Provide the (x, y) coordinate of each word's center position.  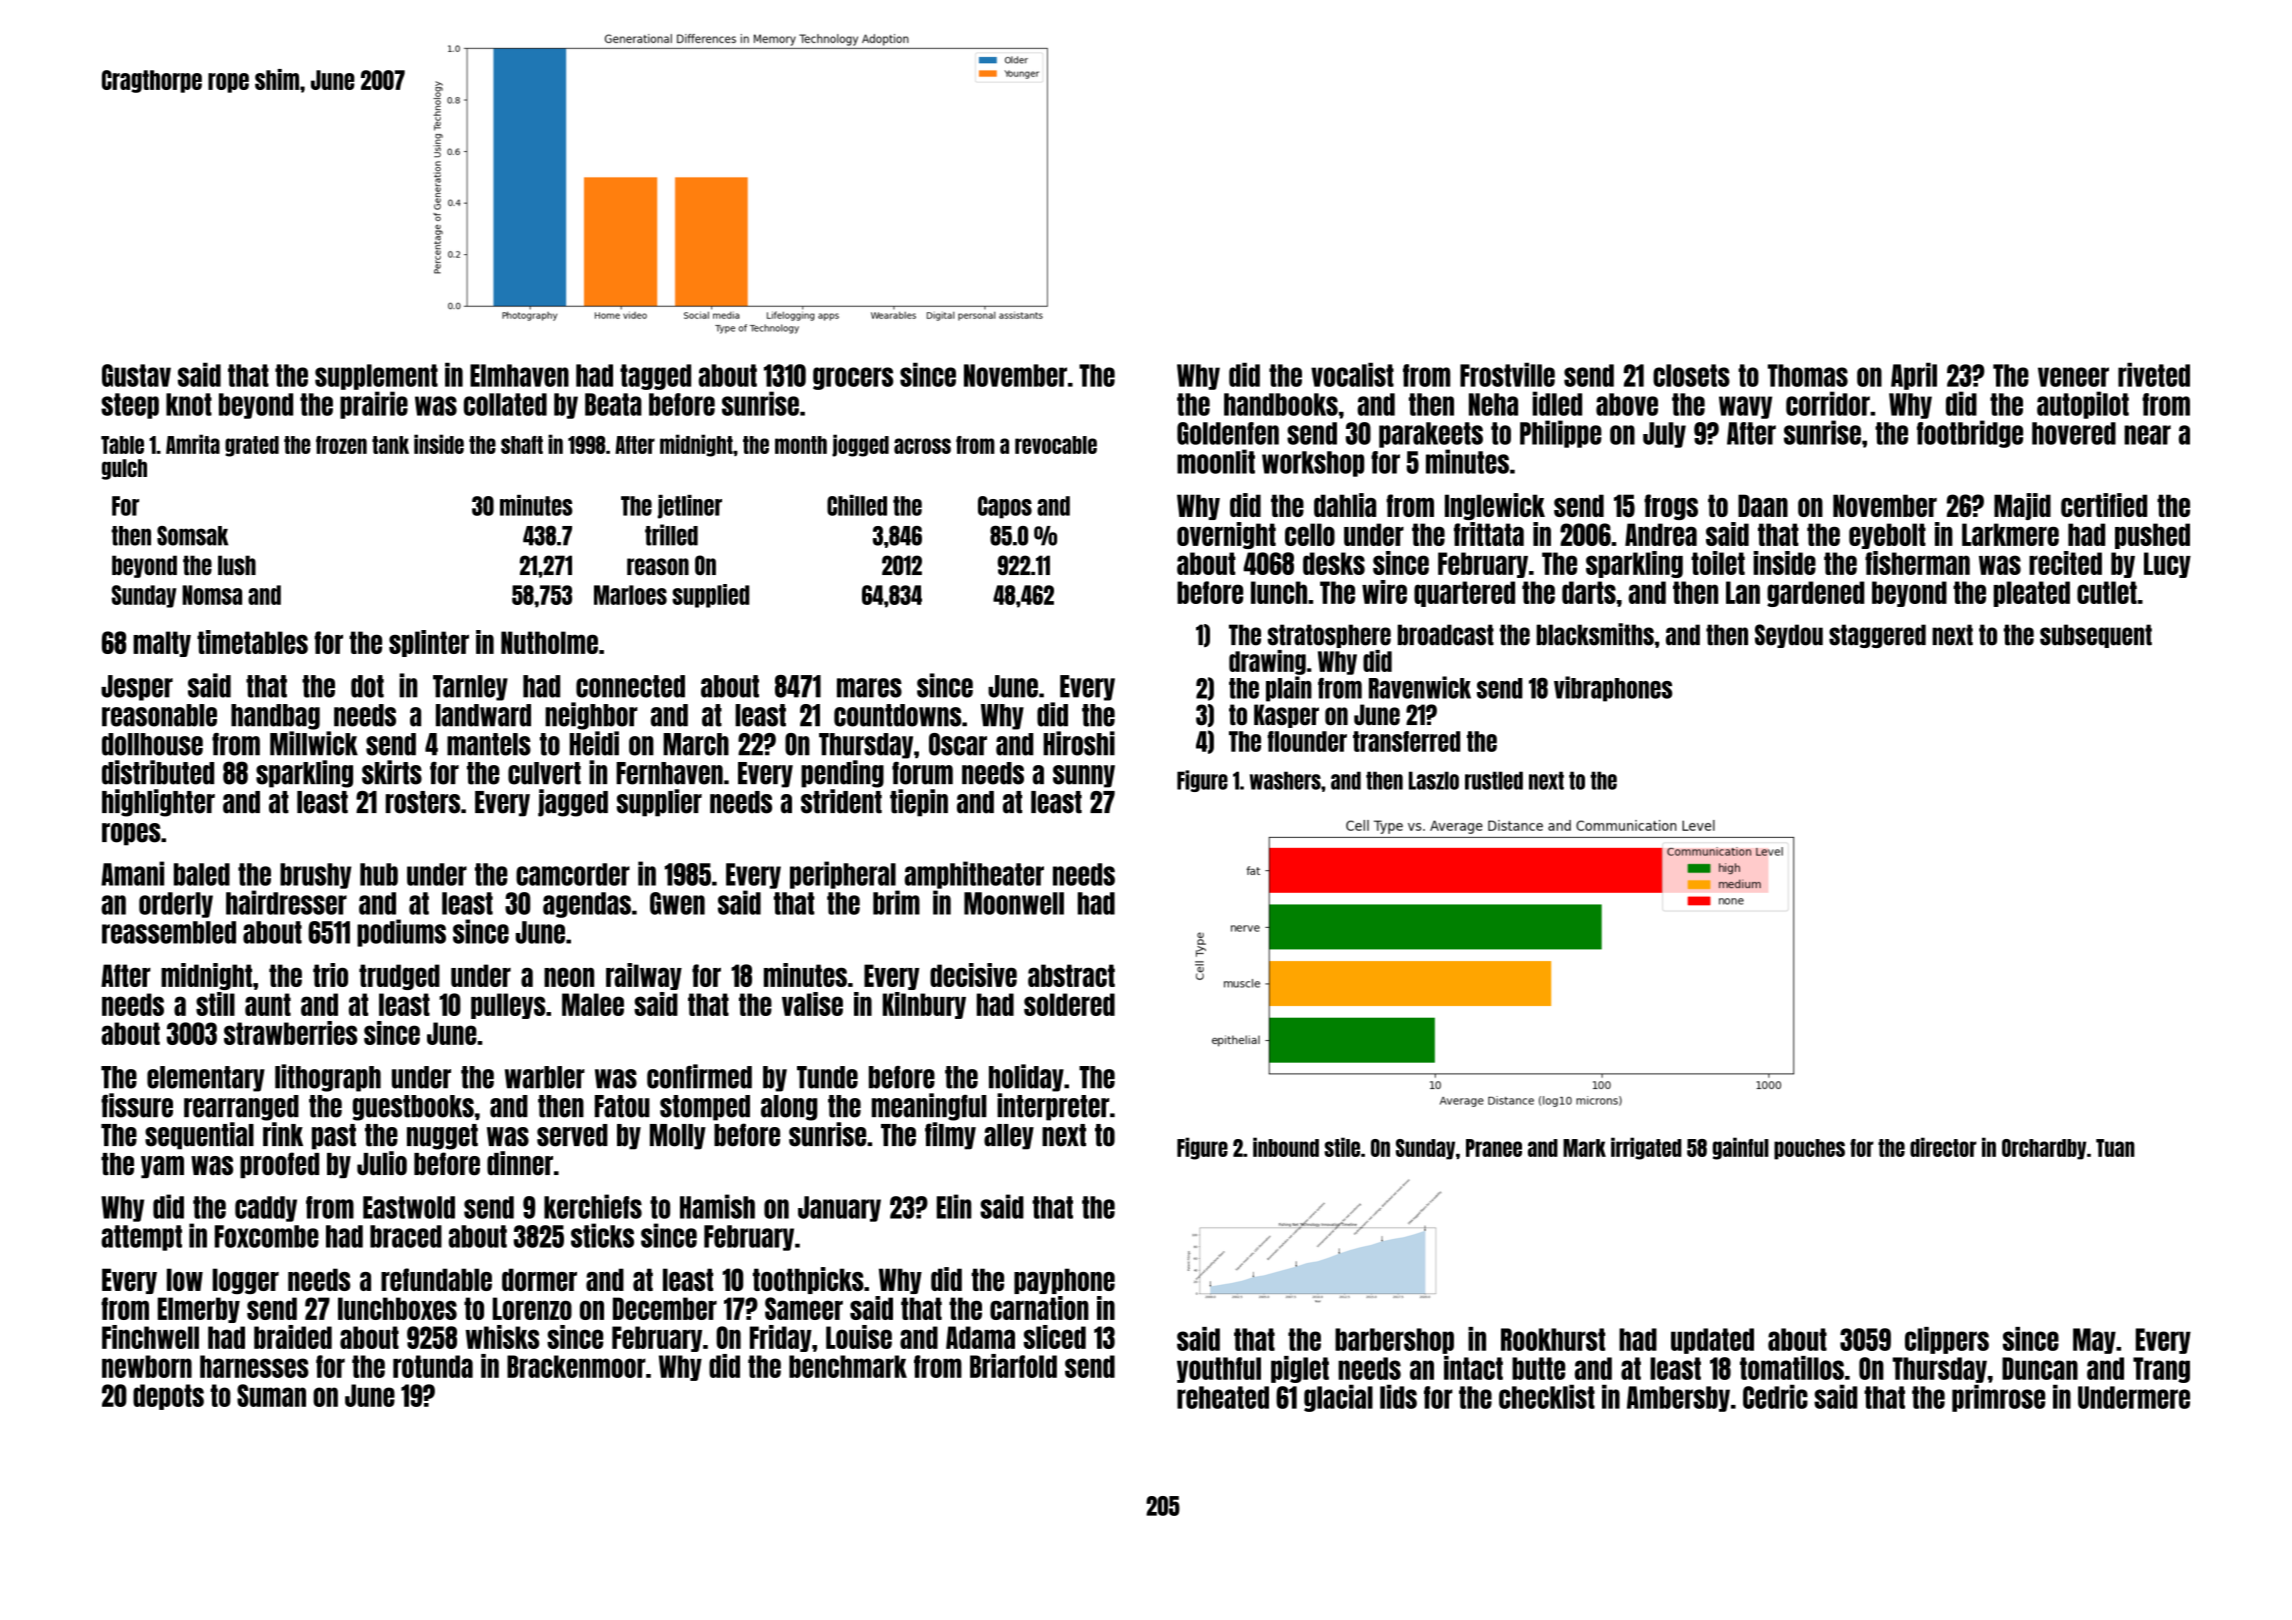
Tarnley (470, 688)
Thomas (1808, 375)
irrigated (1646, 1148)
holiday (1026, 1078)
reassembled (169, 932)
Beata (613, 404)
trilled (671, 535)
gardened (1815, 594)
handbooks (1281, 404)
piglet (1300, 1369)
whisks (502, 1337)
